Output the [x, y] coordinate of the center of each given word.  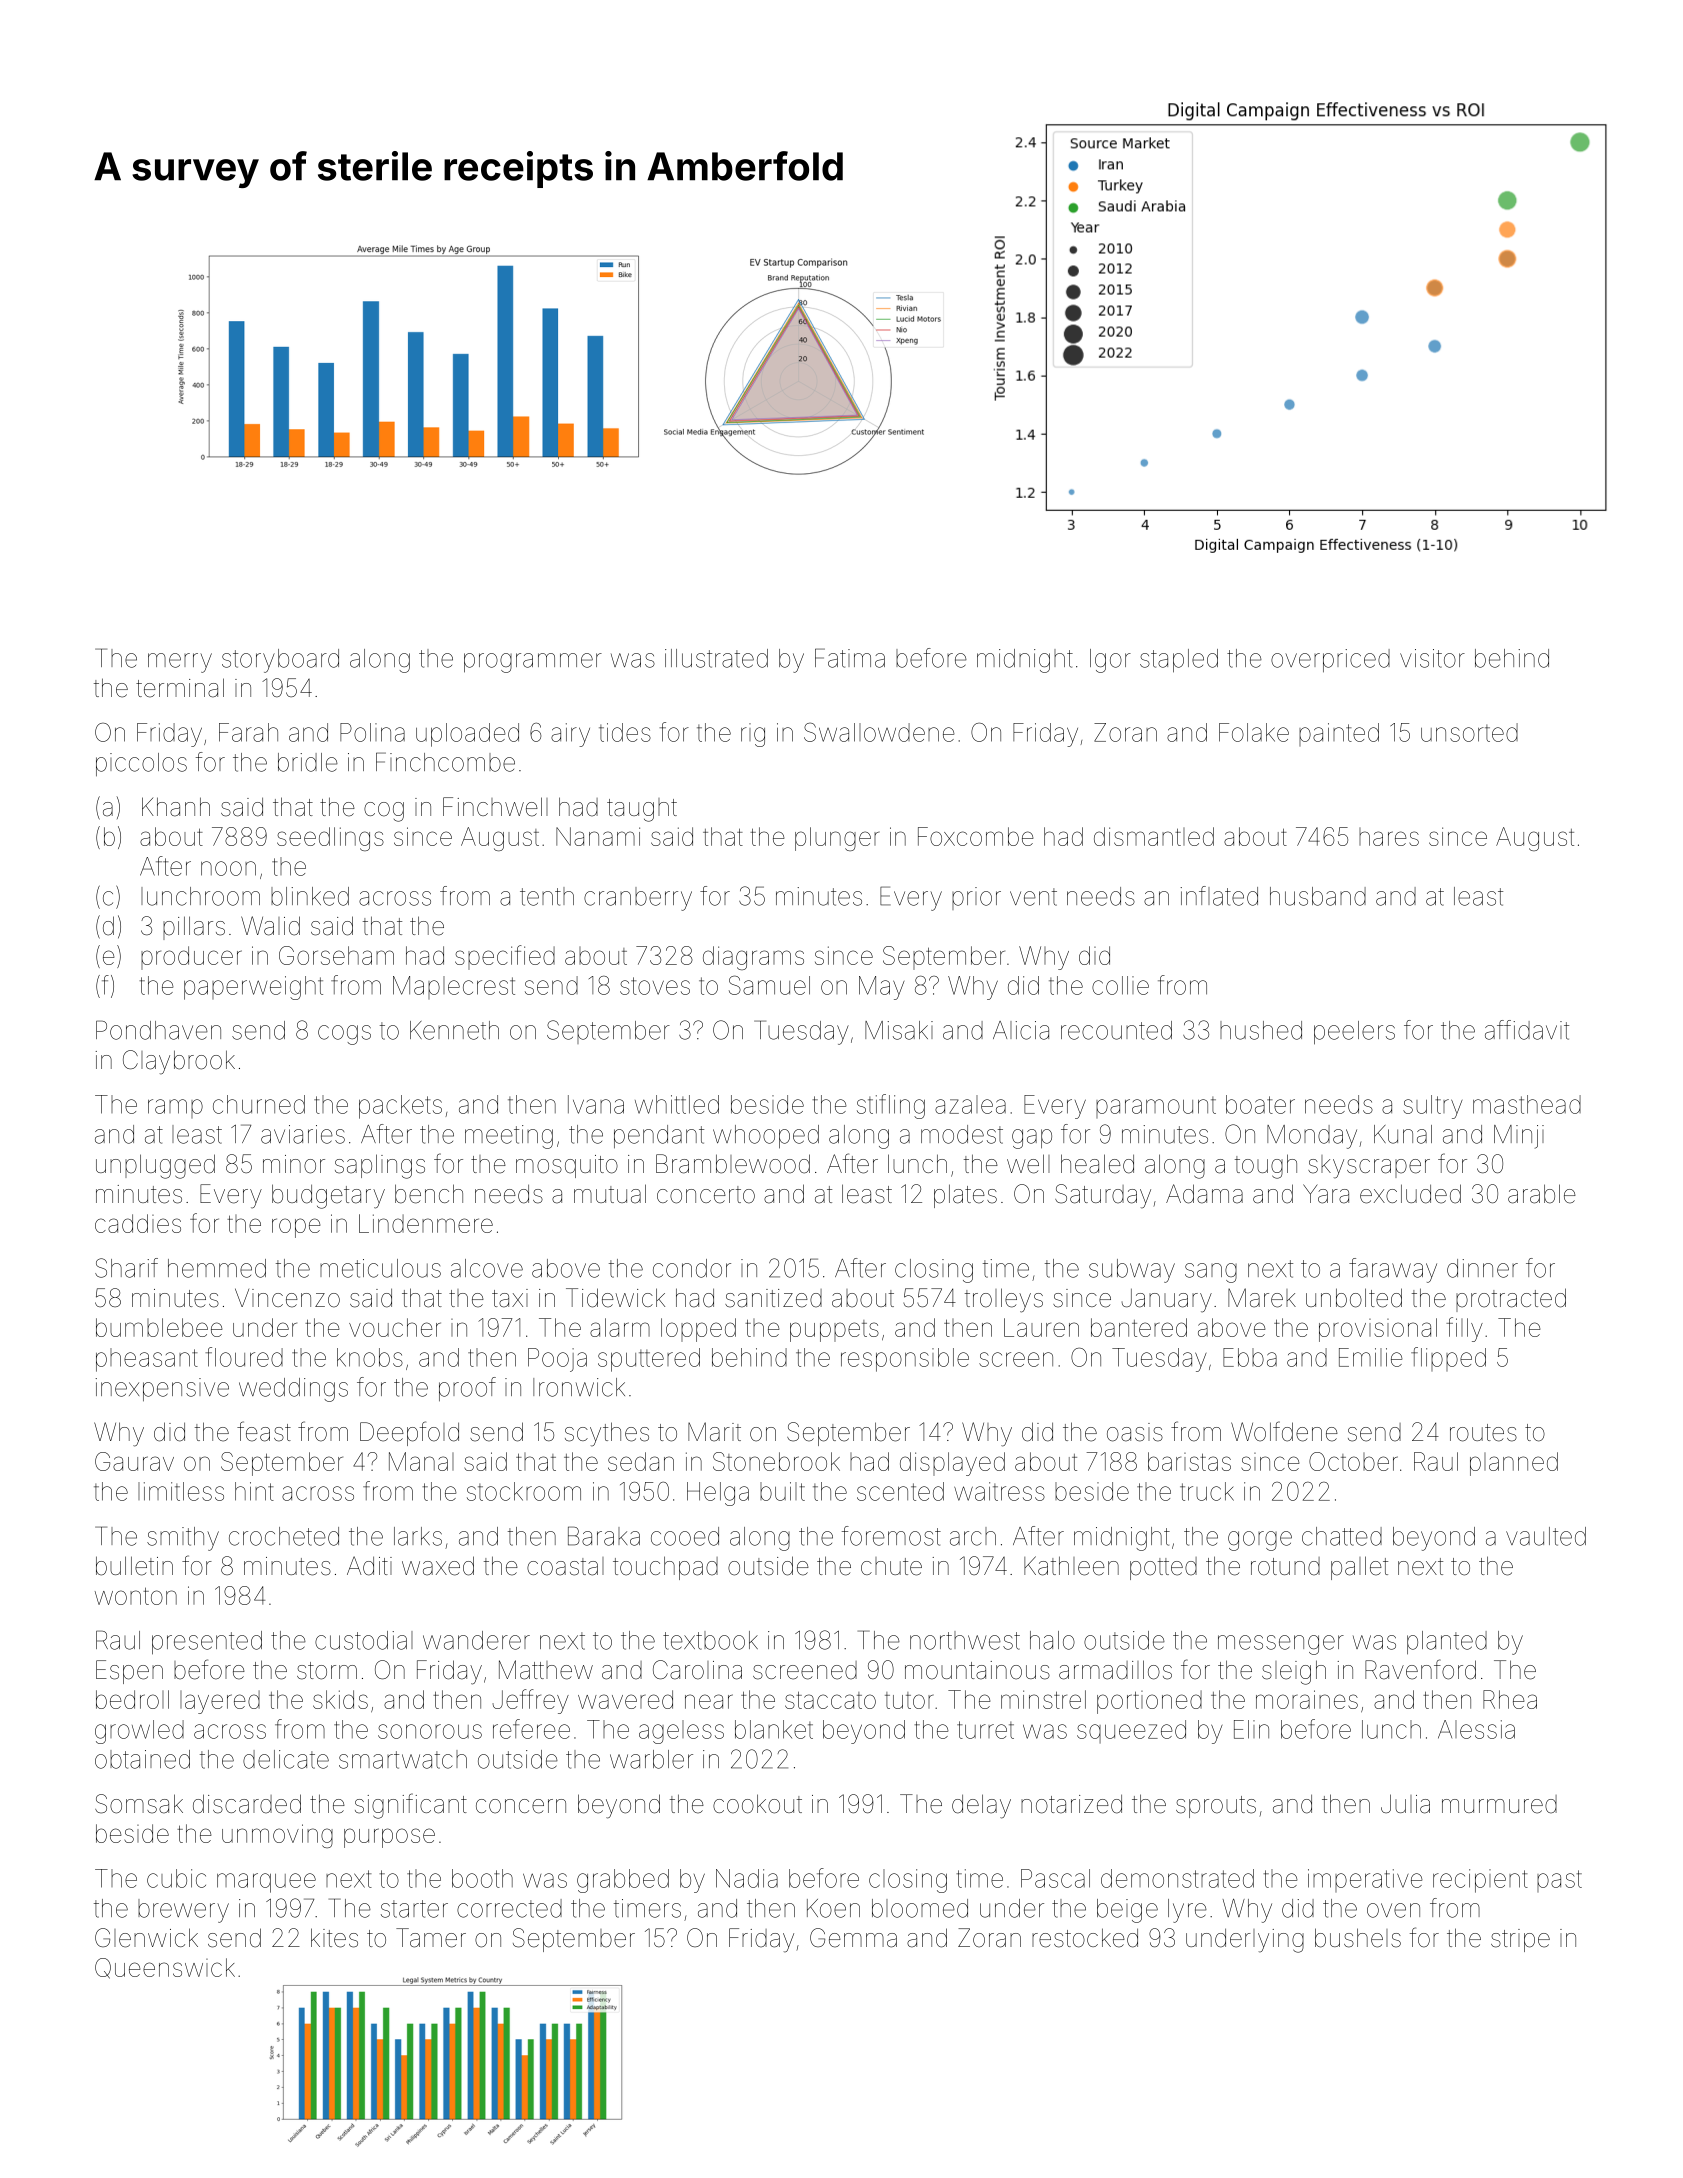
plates [965, 1196]
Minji [1519, 1137]
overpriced [1330, 660]
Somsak [139, 1804]
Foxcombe [975, 836]
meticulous [380, 1268]
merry [180, 663]
